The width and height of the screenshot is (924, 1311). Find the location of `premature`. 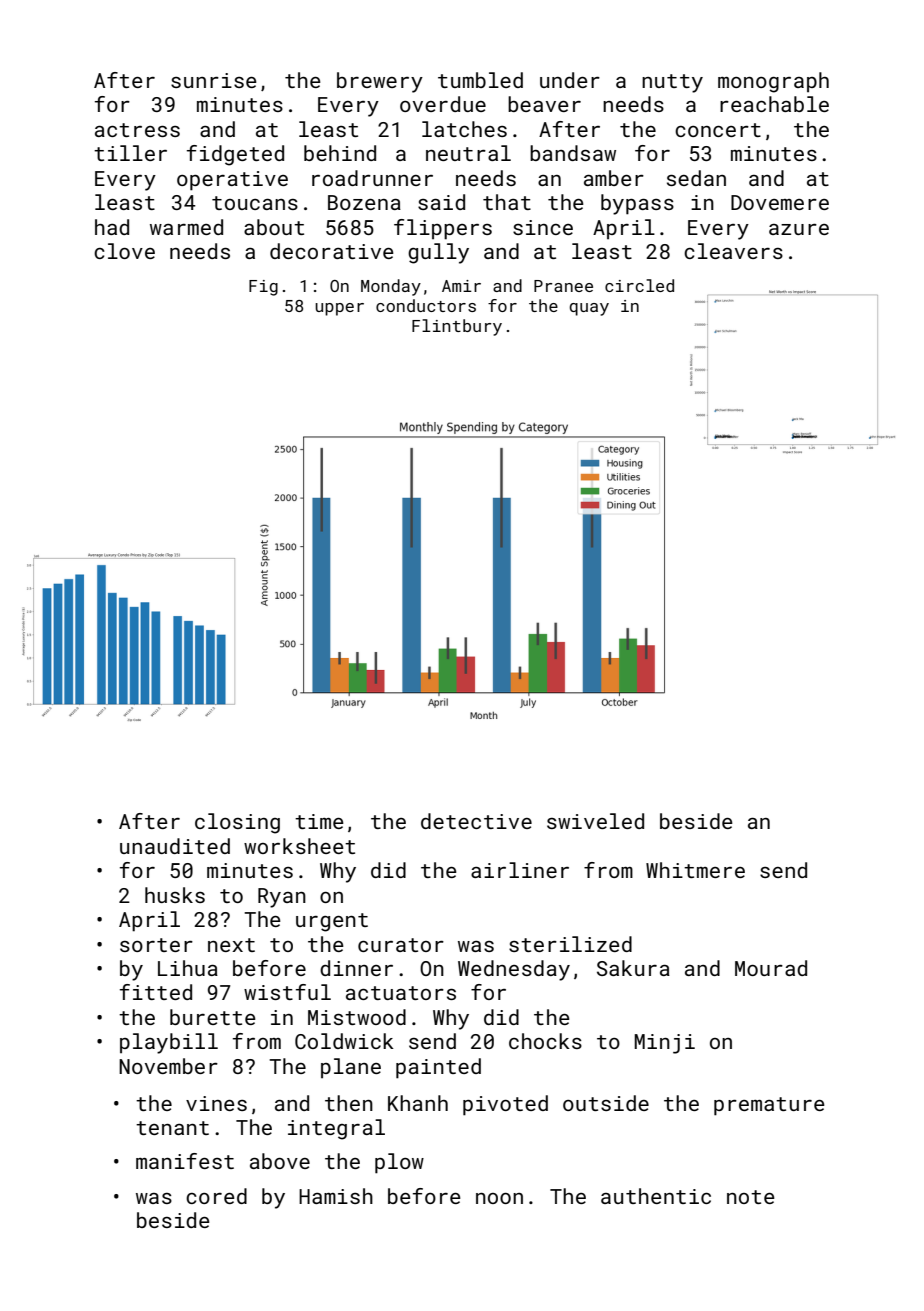

premature is located at coordinates (769, 1106).
